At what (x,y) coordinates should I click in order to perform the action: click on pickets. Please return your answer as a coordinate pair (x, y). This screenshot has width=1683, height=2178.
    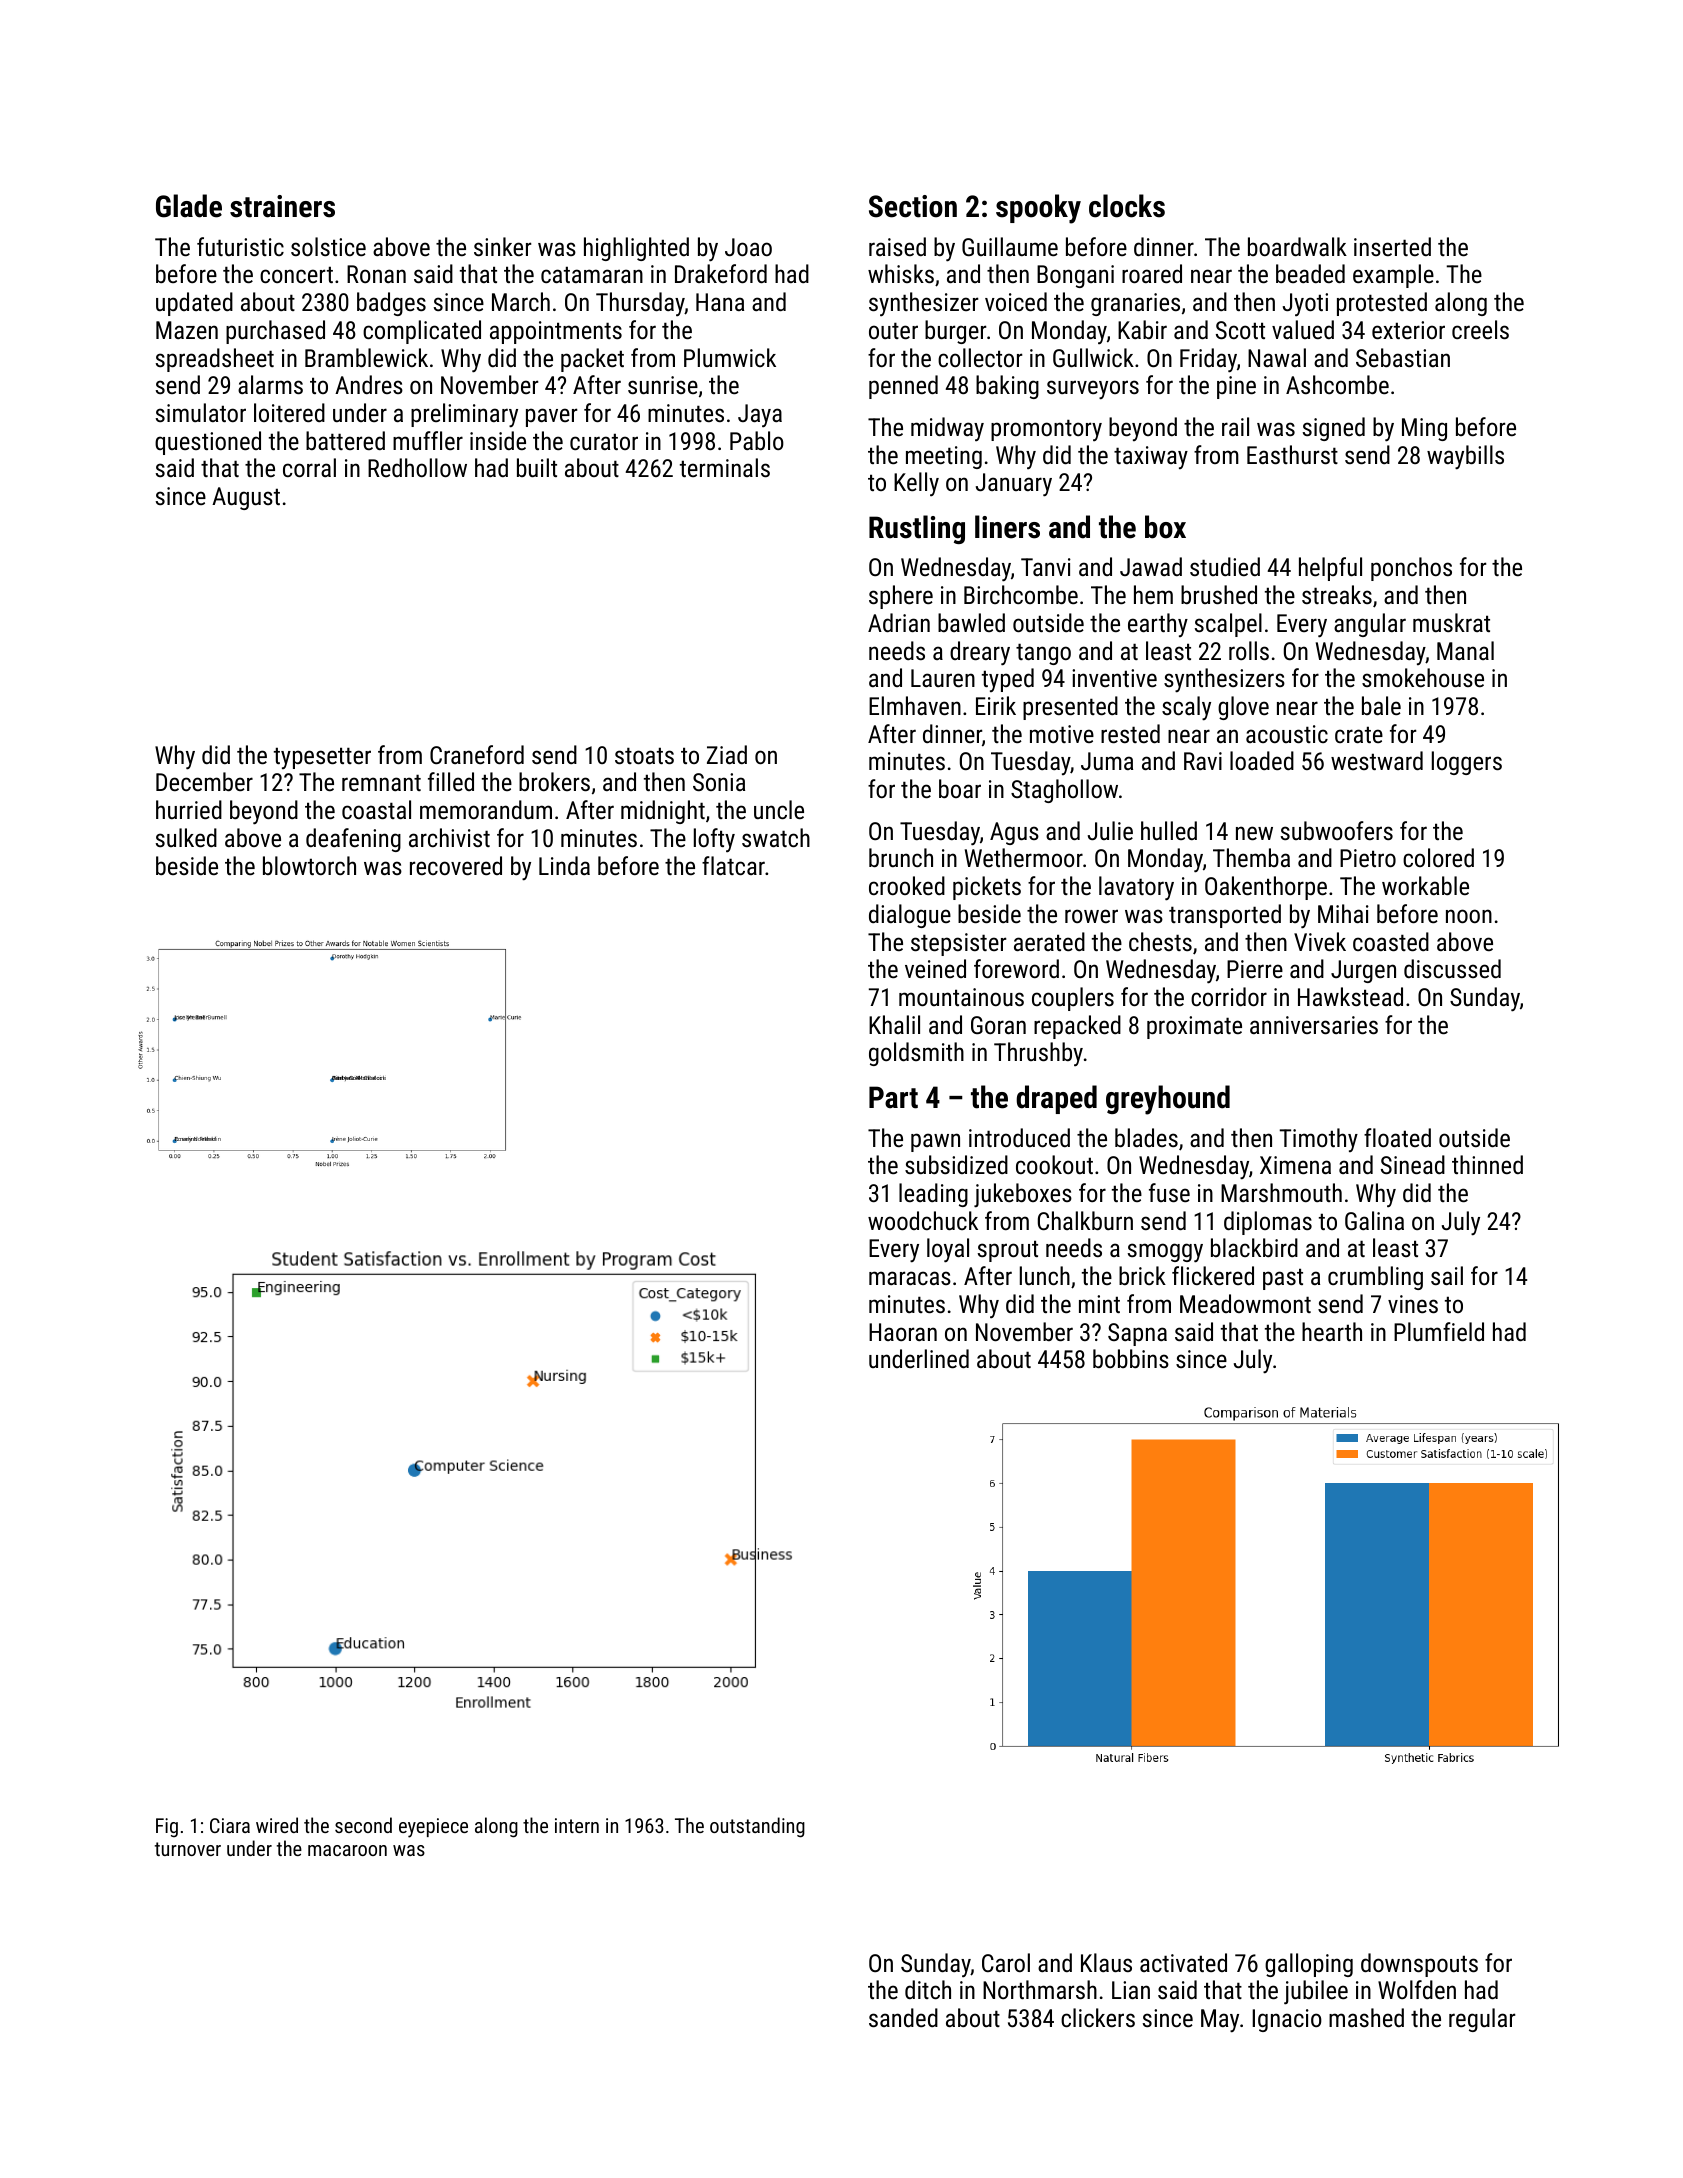
    Looking at the image, I should click on (987, 888).
